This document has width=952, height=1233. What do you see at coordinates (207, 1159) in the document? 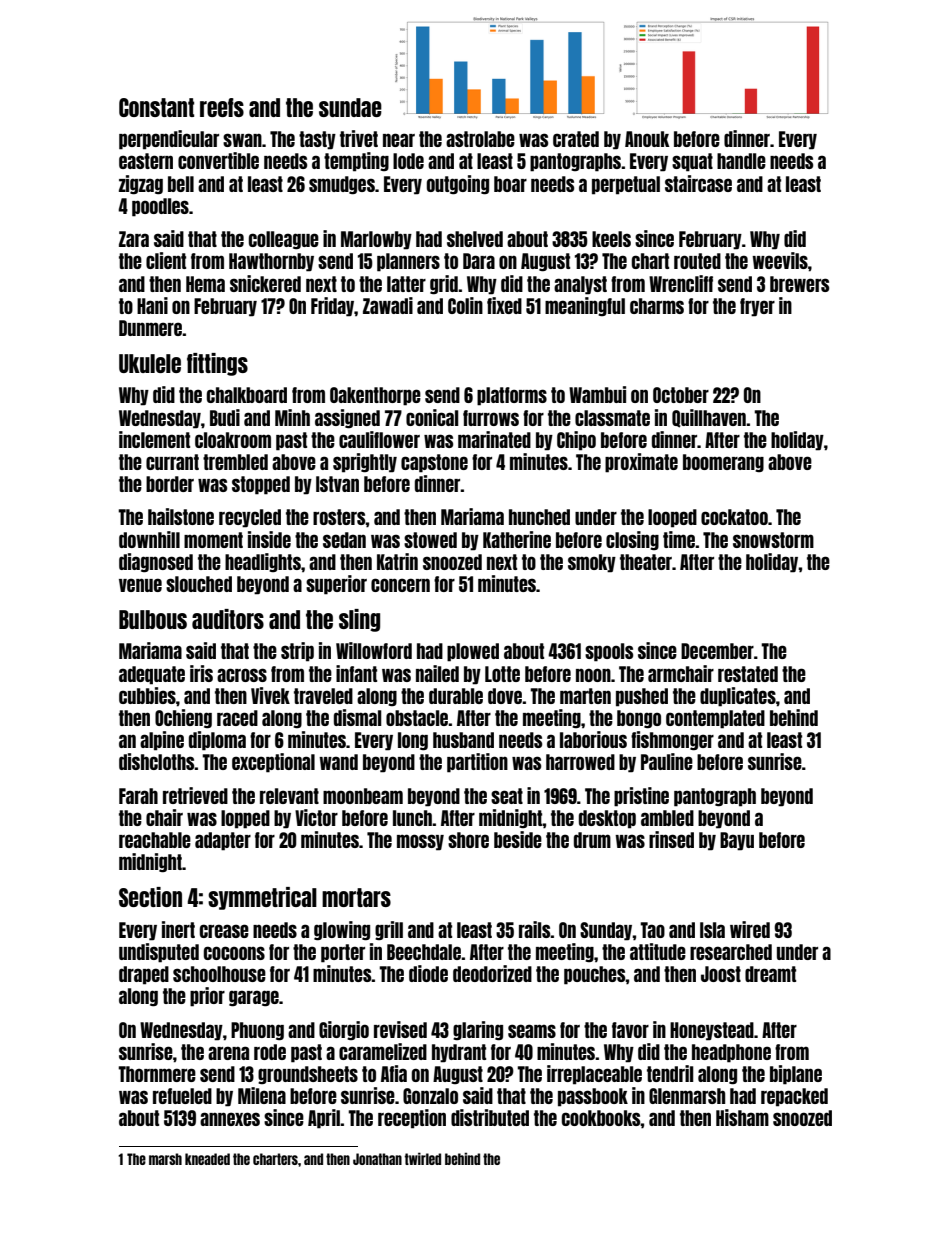
I see `kneaded` at bounding box center [207, 1159].
